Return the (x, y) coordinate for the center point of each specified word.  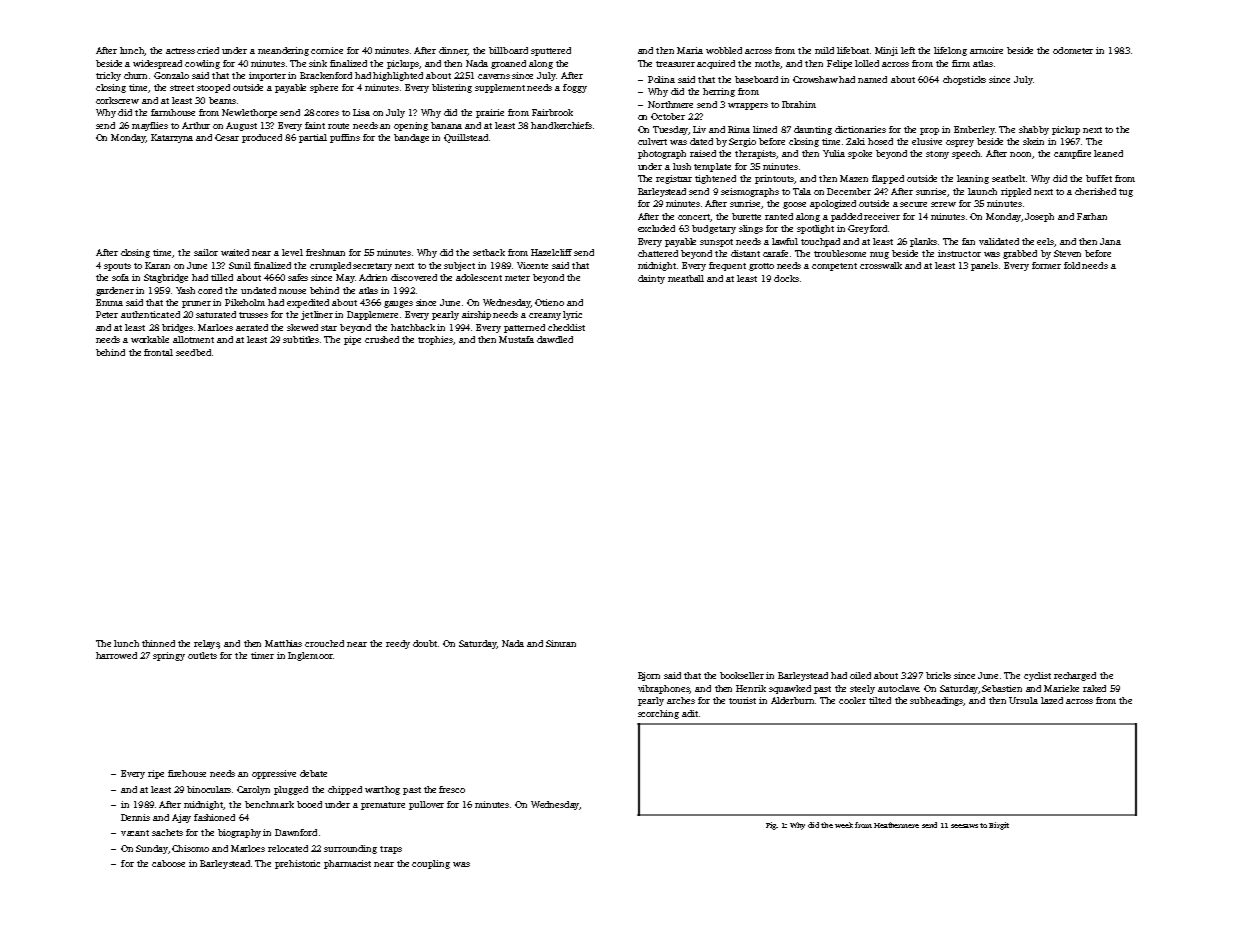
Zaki (855, 141)
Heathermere (896, 825)
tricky (108, 76)
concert (694, 217)
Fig (771, 826)
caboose (168, 863)
